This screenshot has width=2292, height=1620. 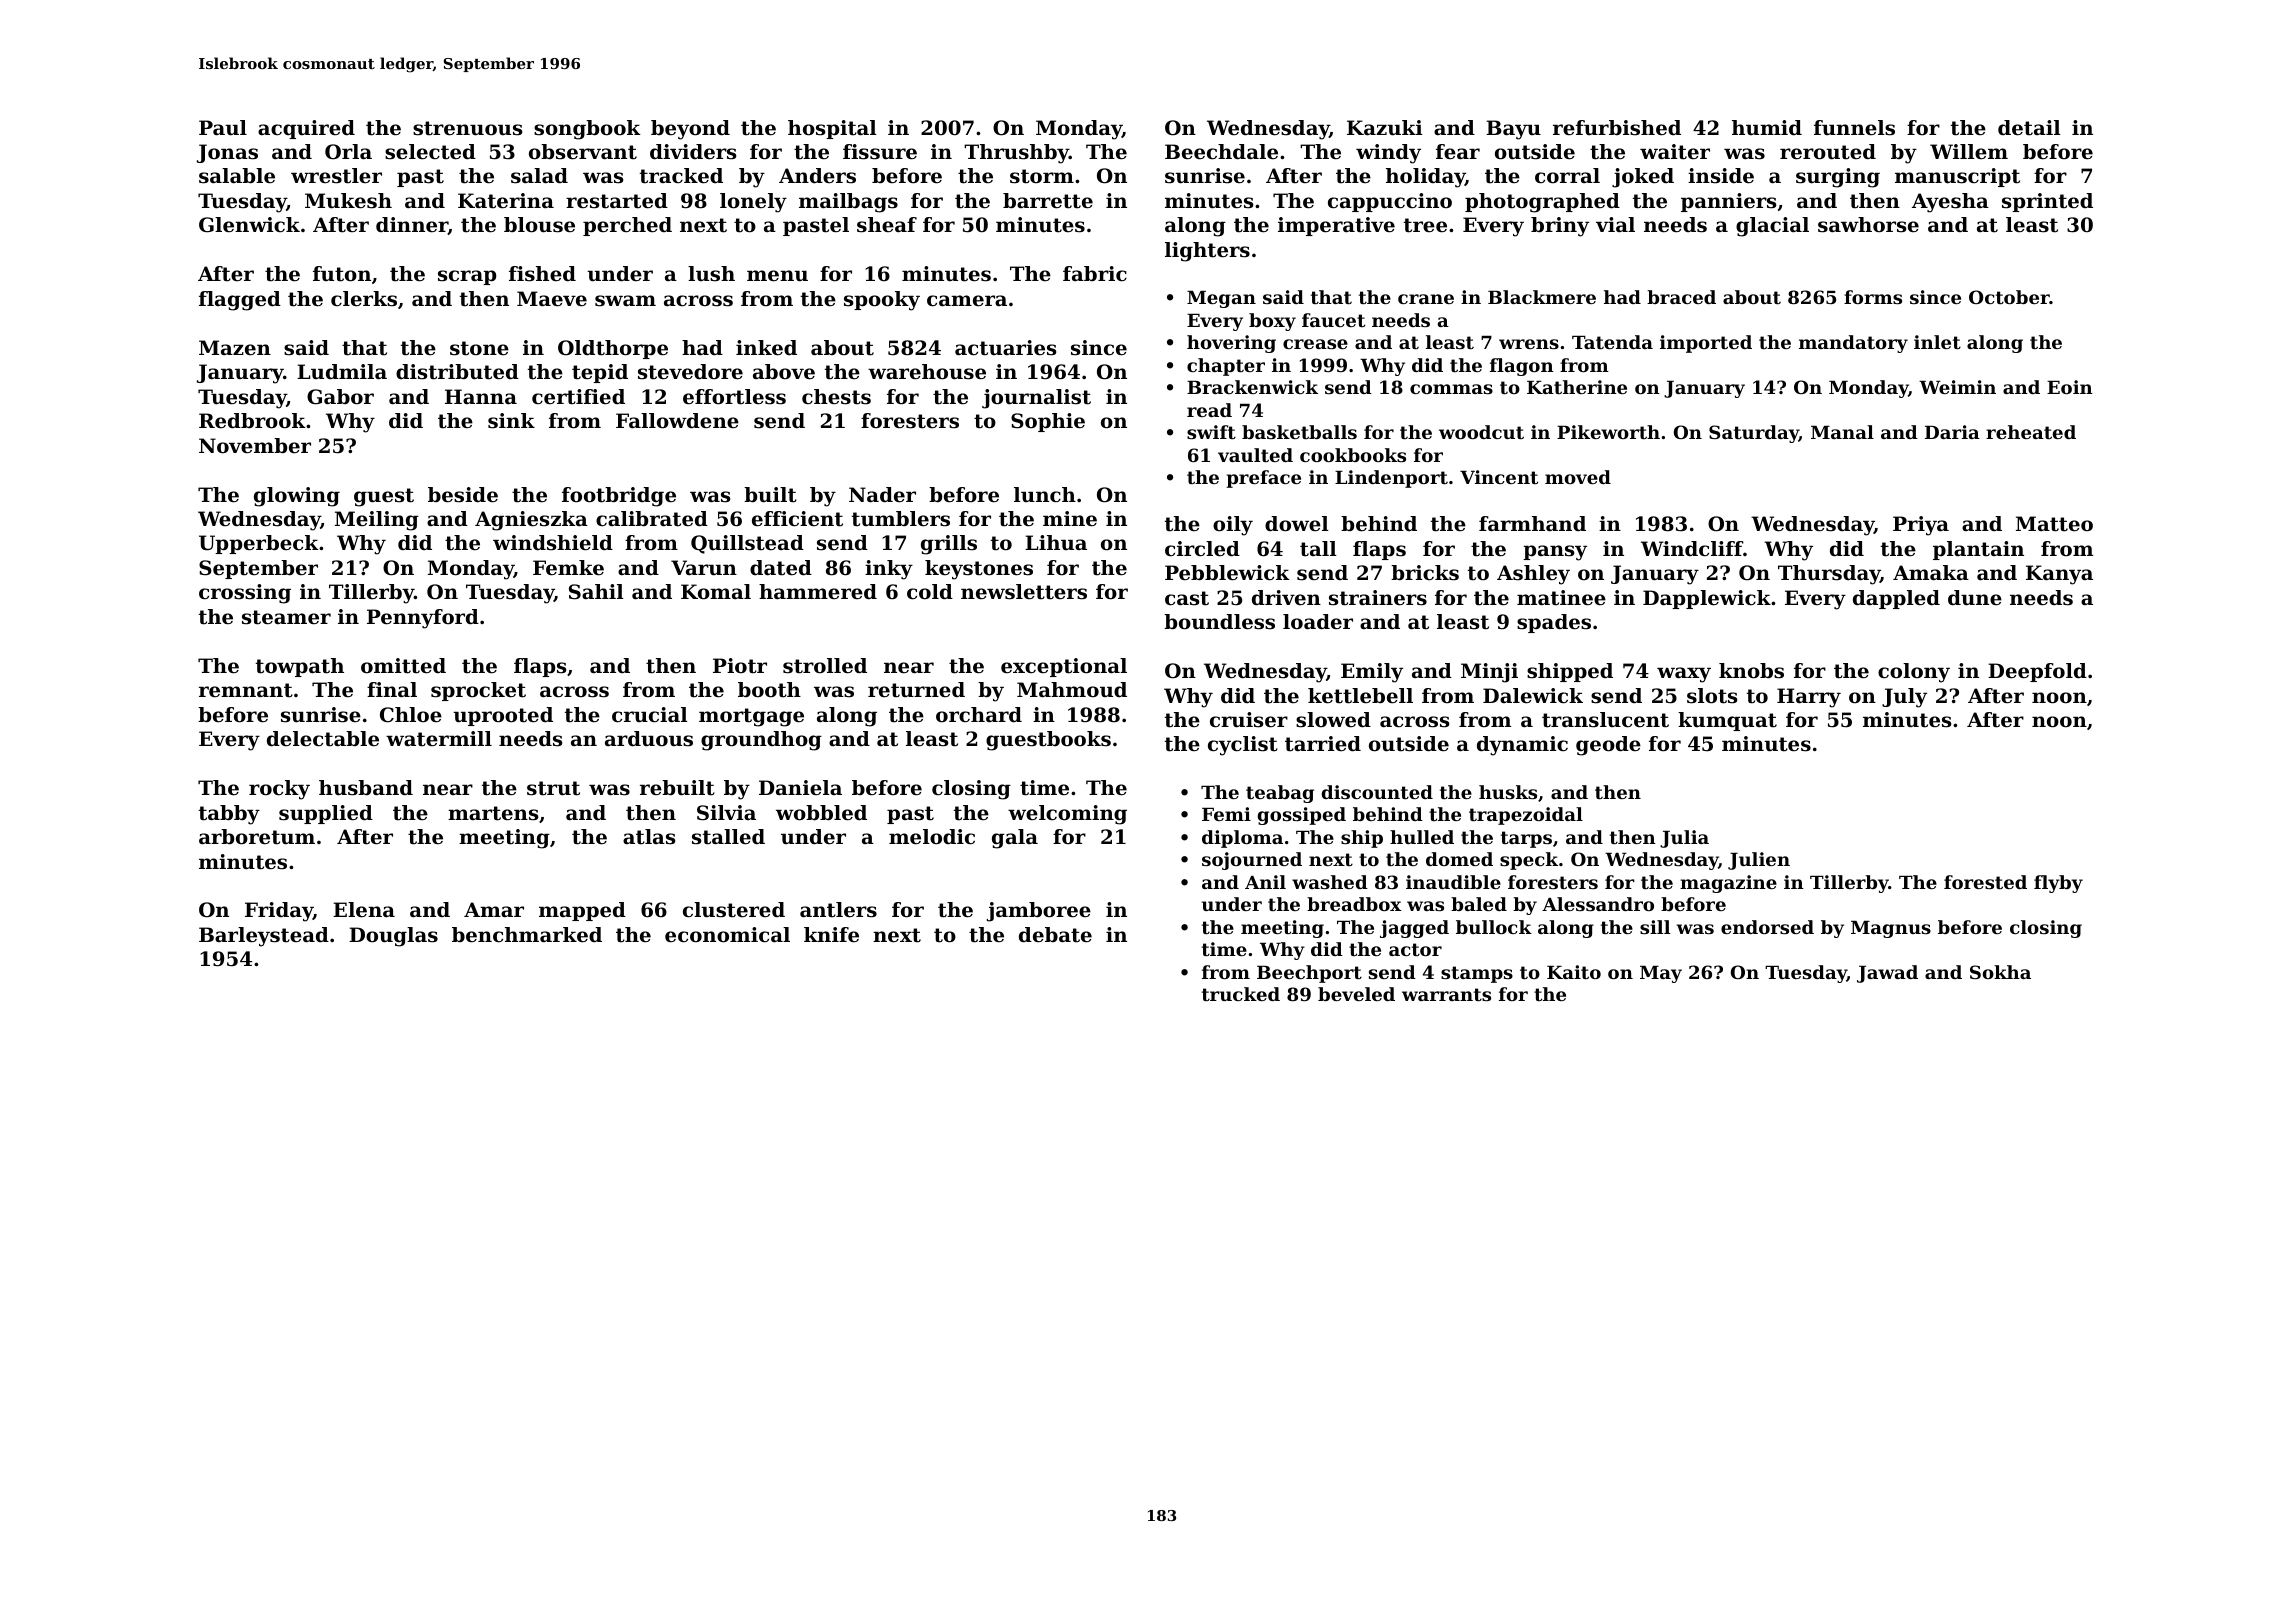 I want to click on flyby, so click(x=2058, y=884).
